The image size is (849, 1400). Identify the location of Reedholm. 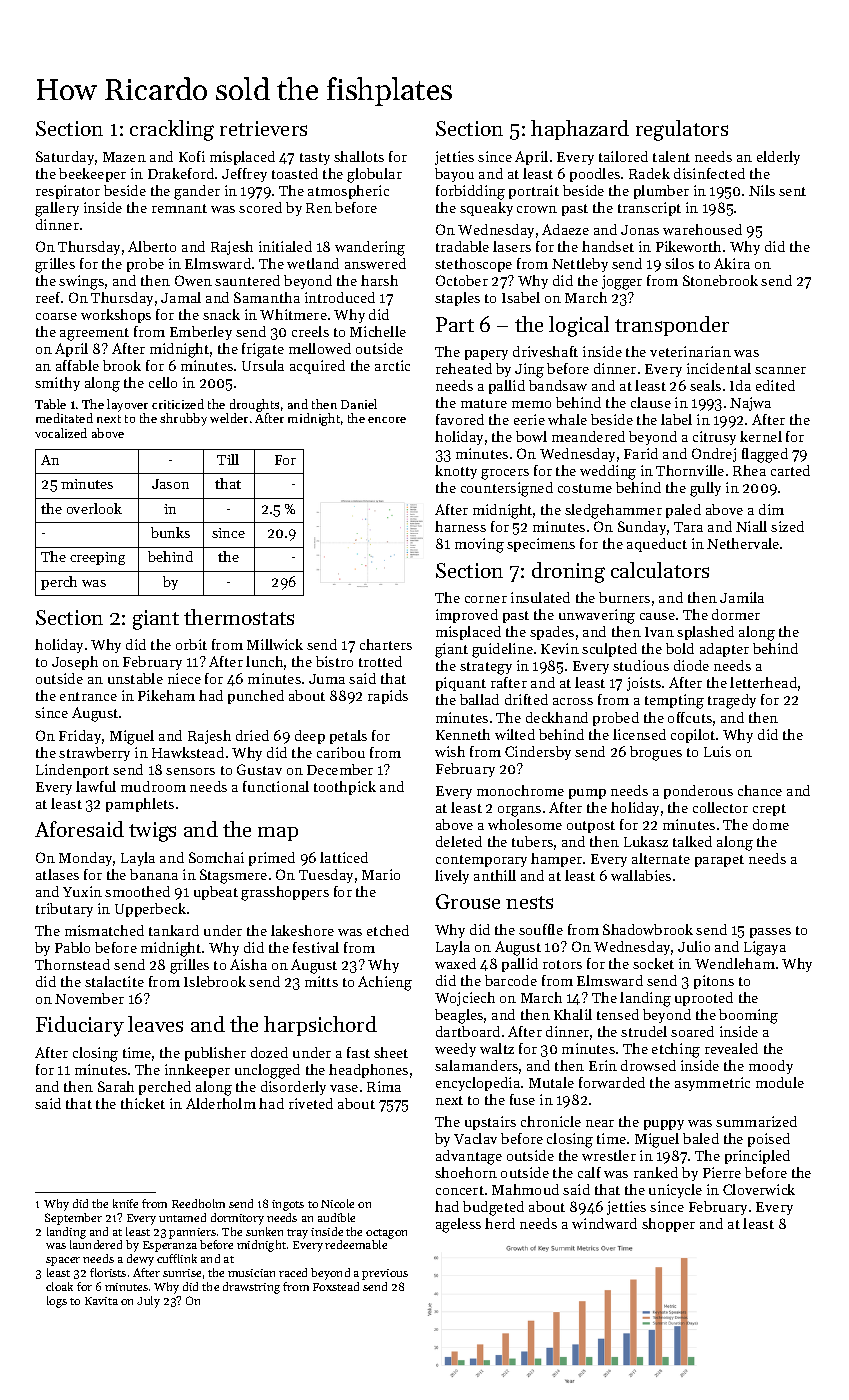
(198, 1203).
